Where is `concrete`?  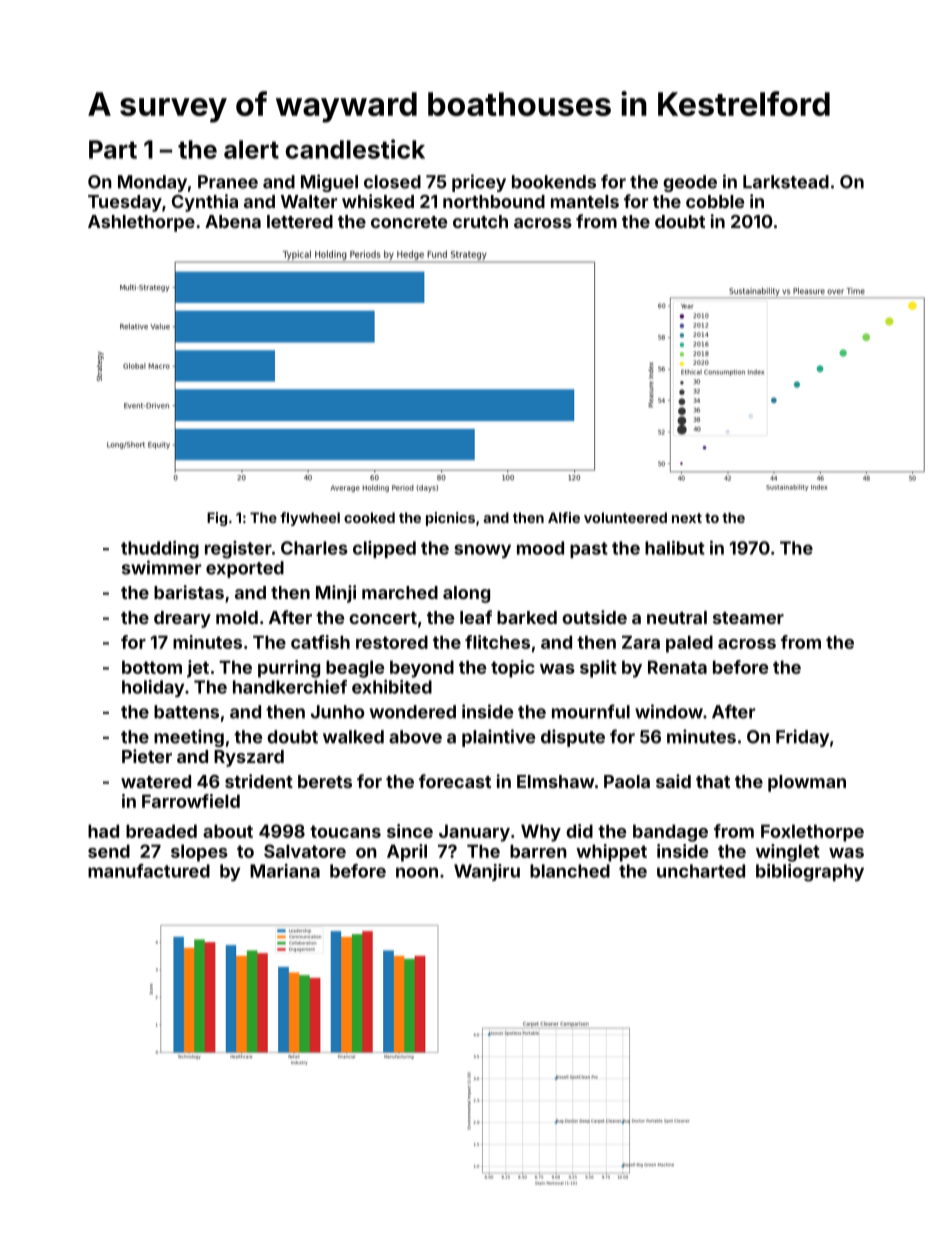
concrete is located at coordinates (409, 222).
